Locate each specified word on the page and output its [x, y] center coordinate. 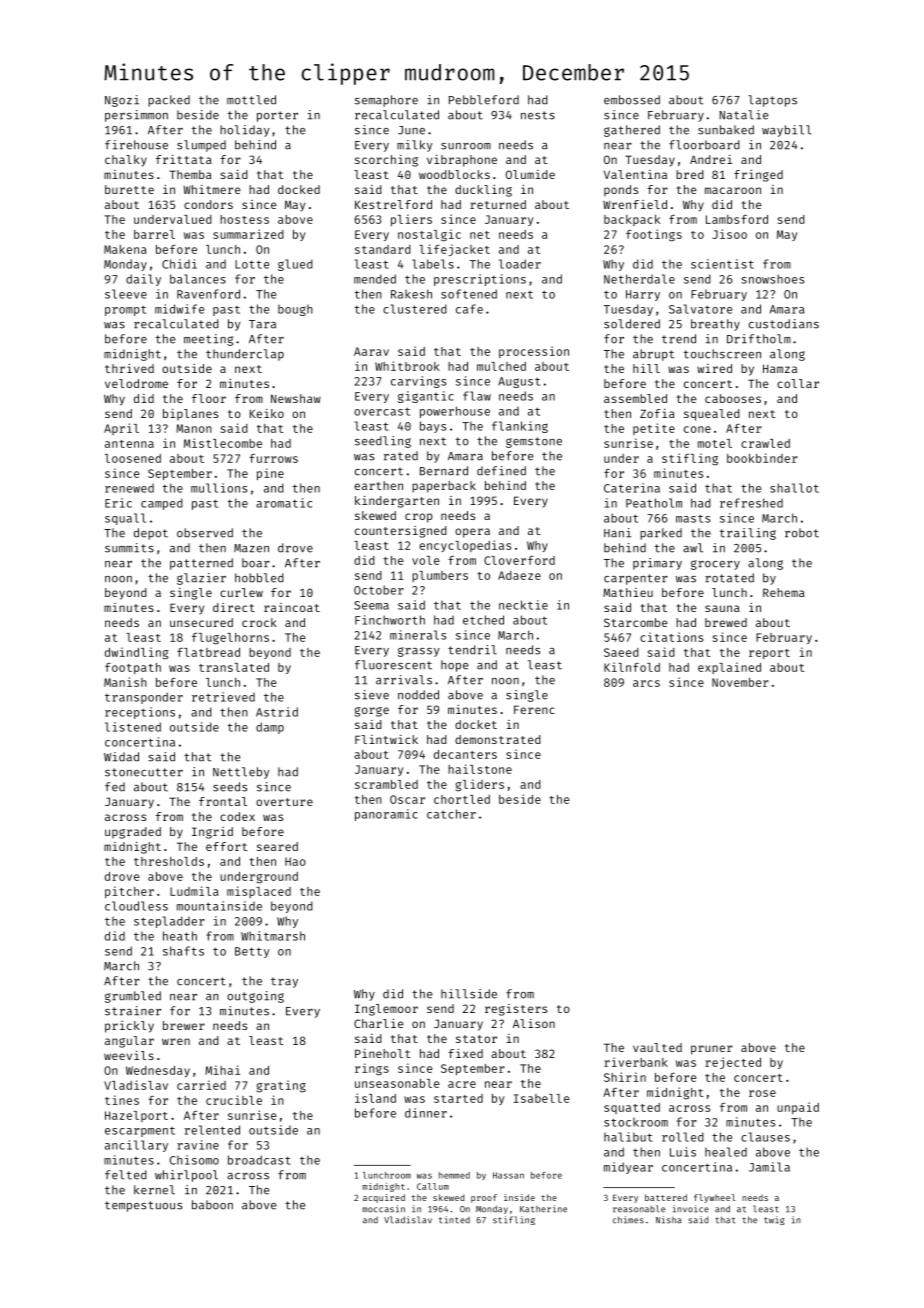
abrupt [653, 355]
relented [212, 1130]
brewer [184, 1025]
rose [762, 1093]
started [458, 1098]
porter [277, 116]
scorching [386, 161]
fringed [758, 176]
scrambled [386, 784]
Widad [121, 757]
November [740, 682]
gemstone [534, 442]
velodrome [136, 383]
